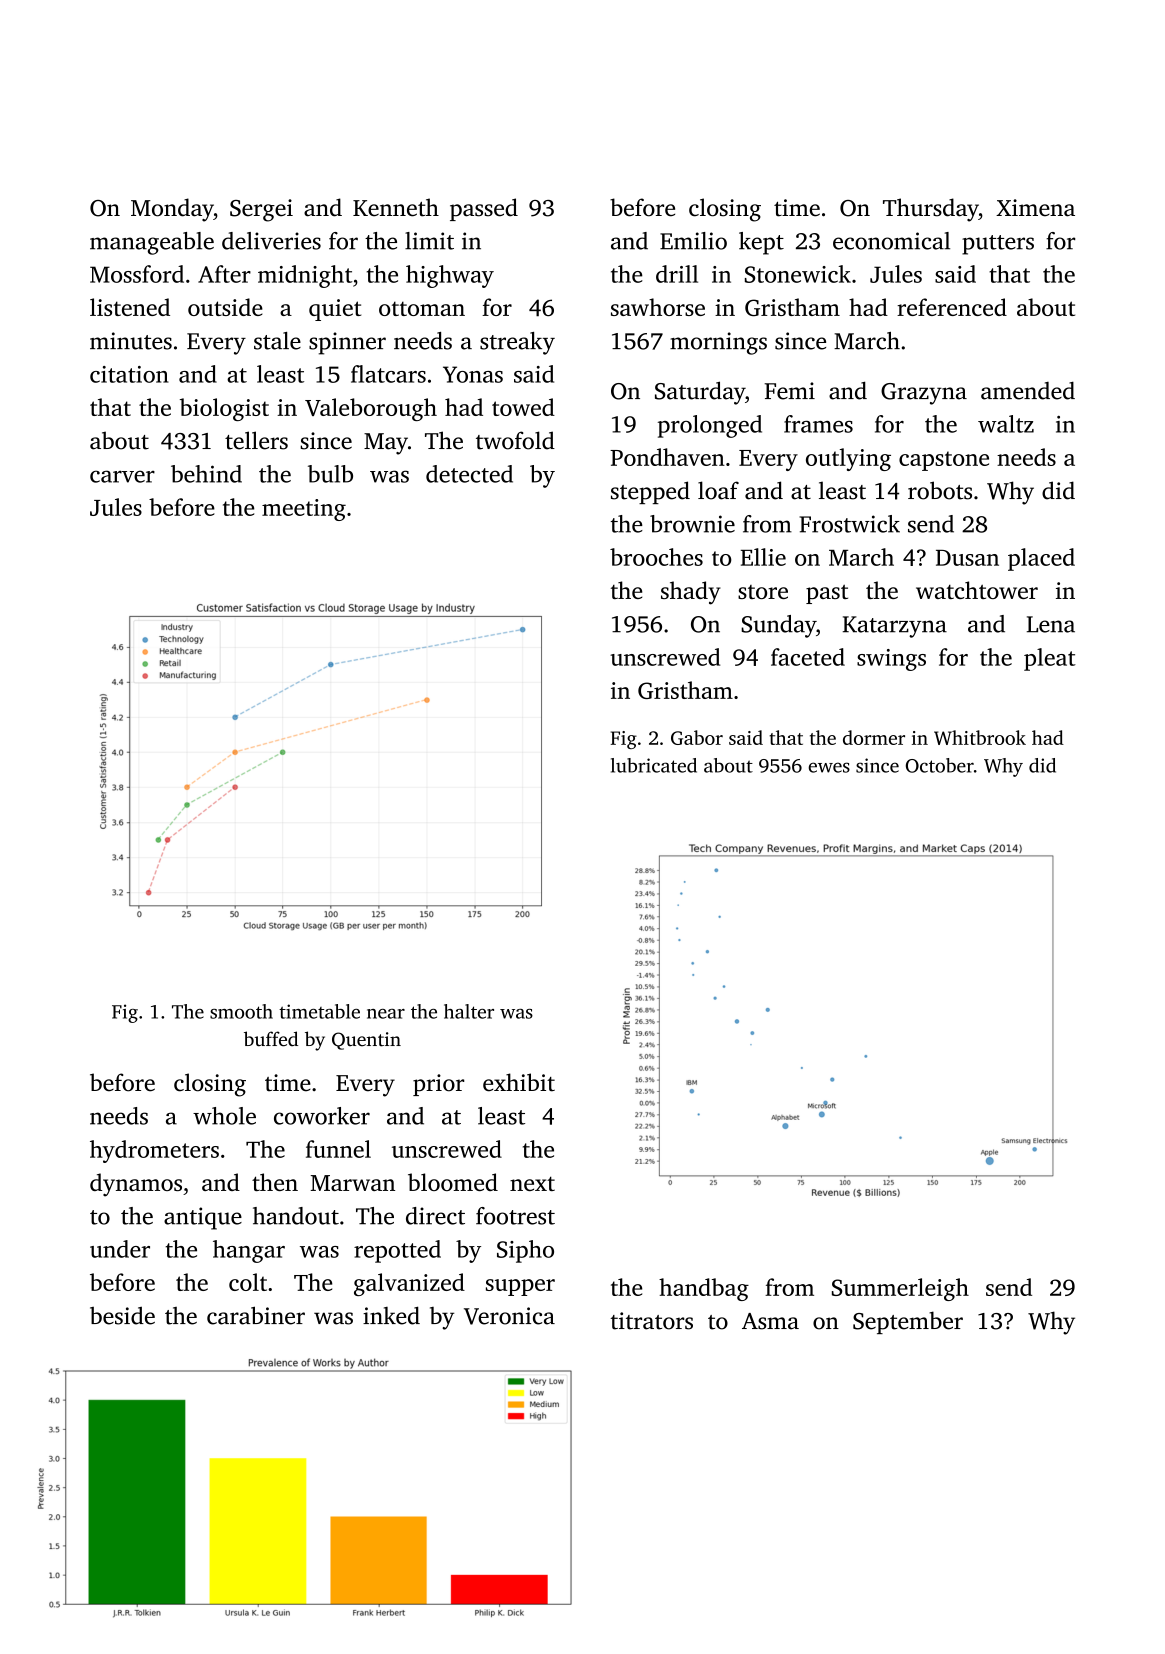 The image size is (1165, 1654). What do you see at coordinates (241, 1011) in the page?
I see `smooth` at bounding box center [241, 1011].
